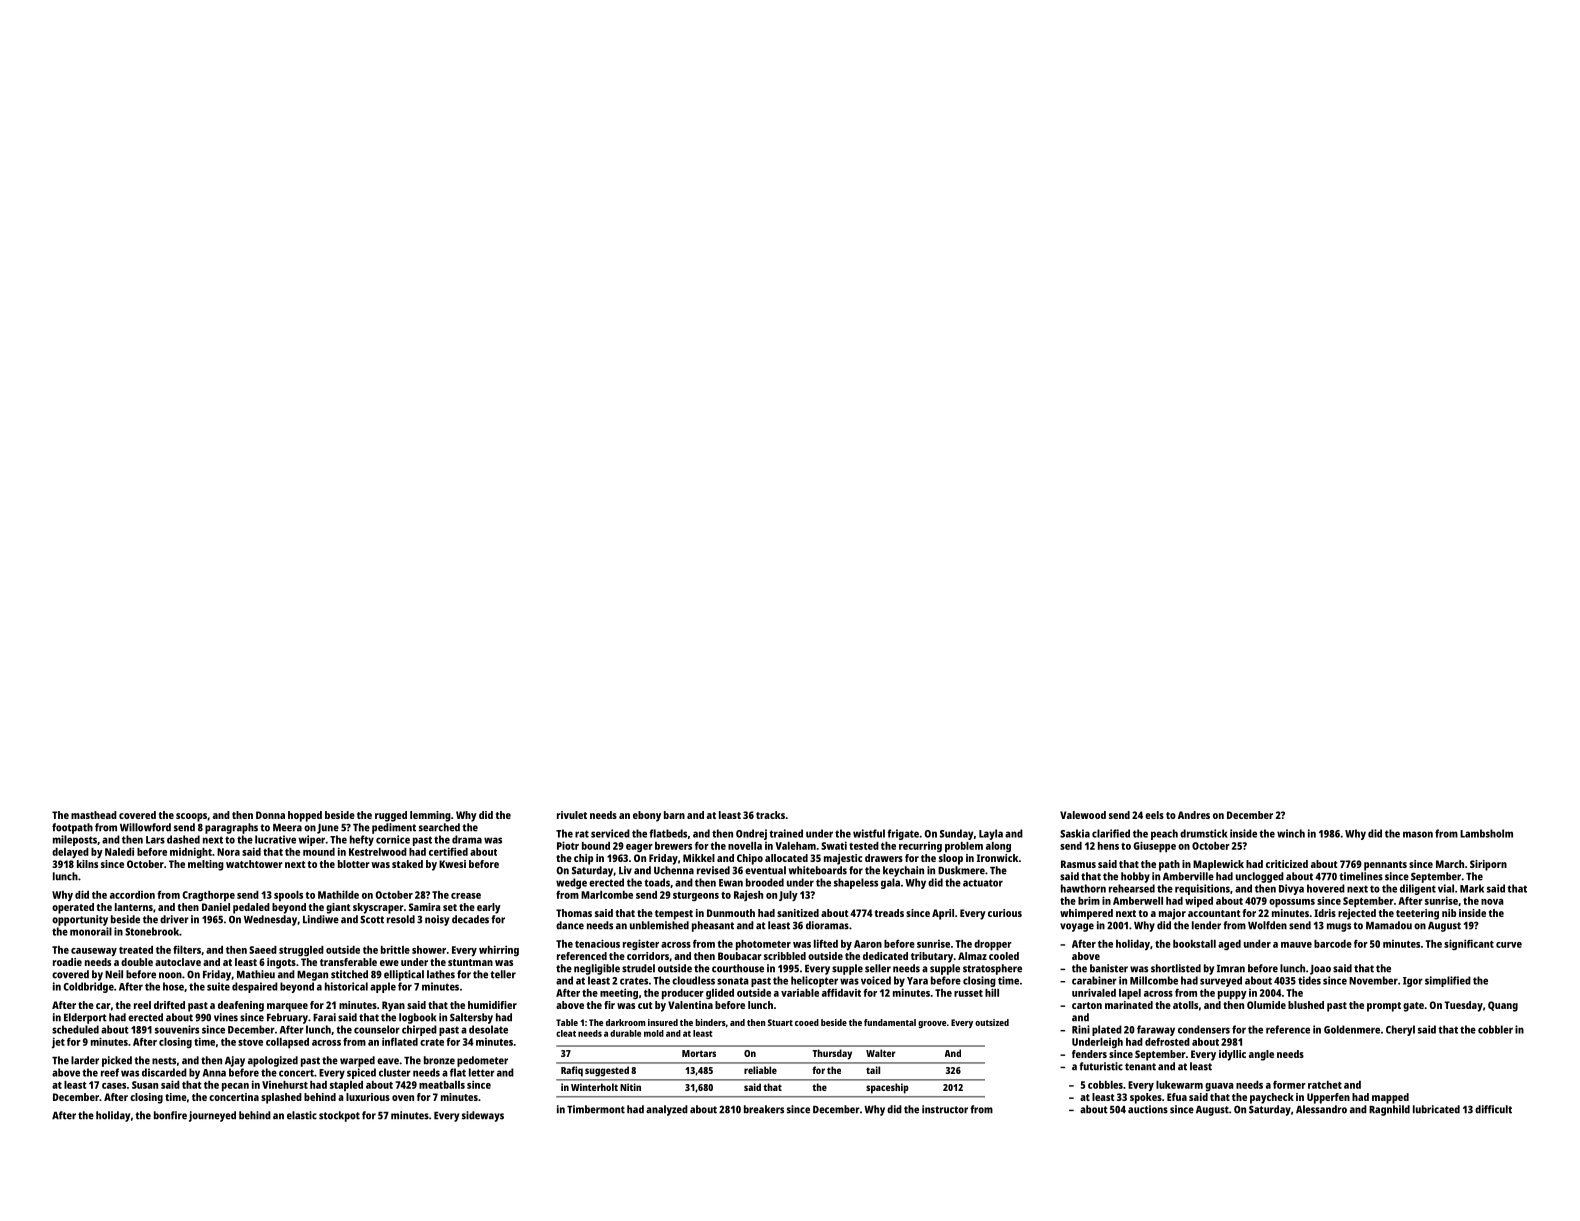 This screenshot has height=1221, width=1580. Describe the element at coordinates (466, 896) in the screenshot. I see `crease` at that location.
